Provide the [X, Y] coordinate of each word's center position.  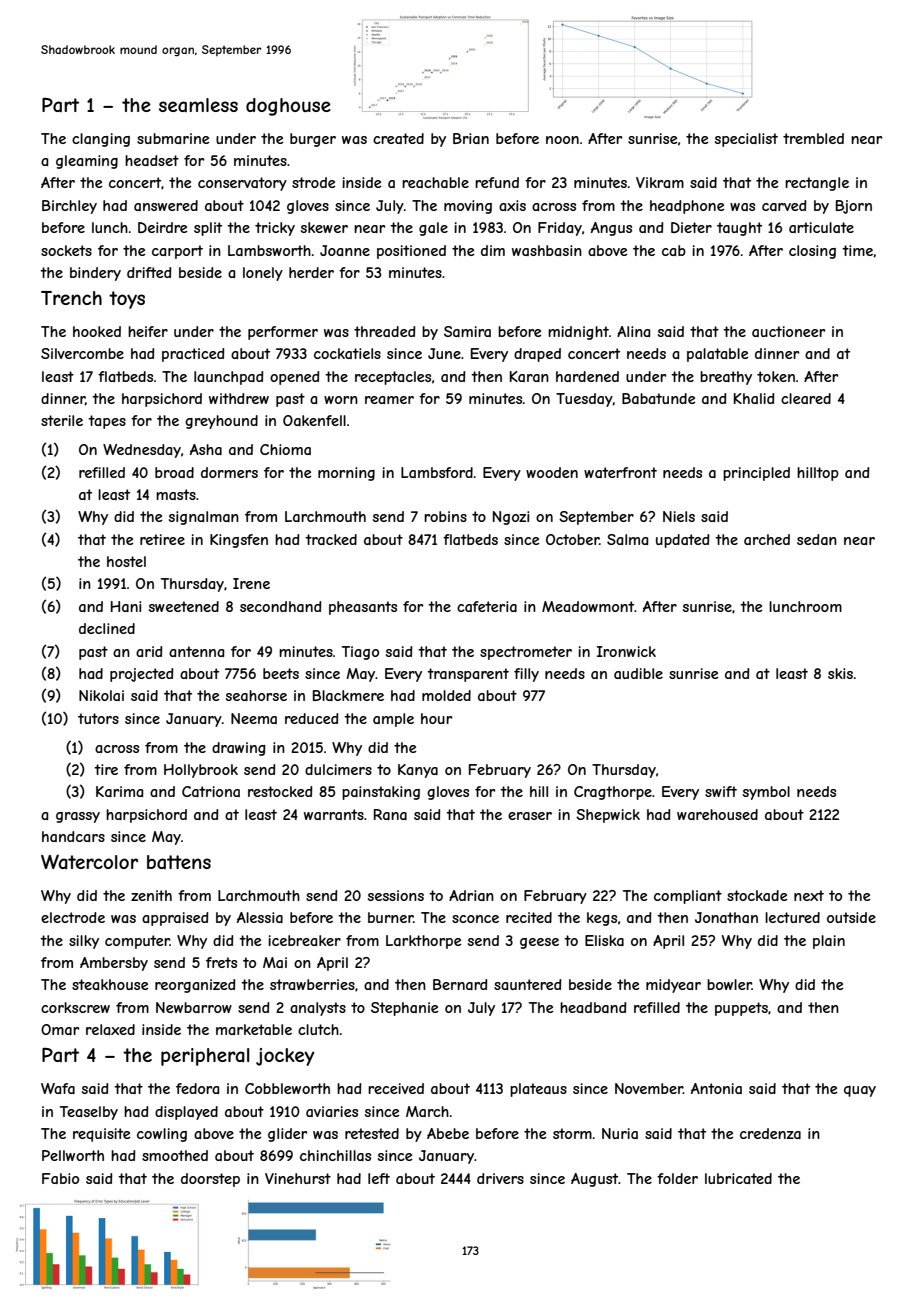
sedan [817, 539]
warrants [334, 814]
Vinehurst [298, 1178]
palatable [718, 355]
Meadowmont [588, 606]
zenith [151, 895]
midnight [578, 333]
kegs [602, 919]
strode [314, 182]
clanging [101, 140]
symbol [766, 793]
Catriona [211, 791]
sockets [66, 250]
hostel [126, 561]
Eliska [604, 940]
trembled [813, 138]
